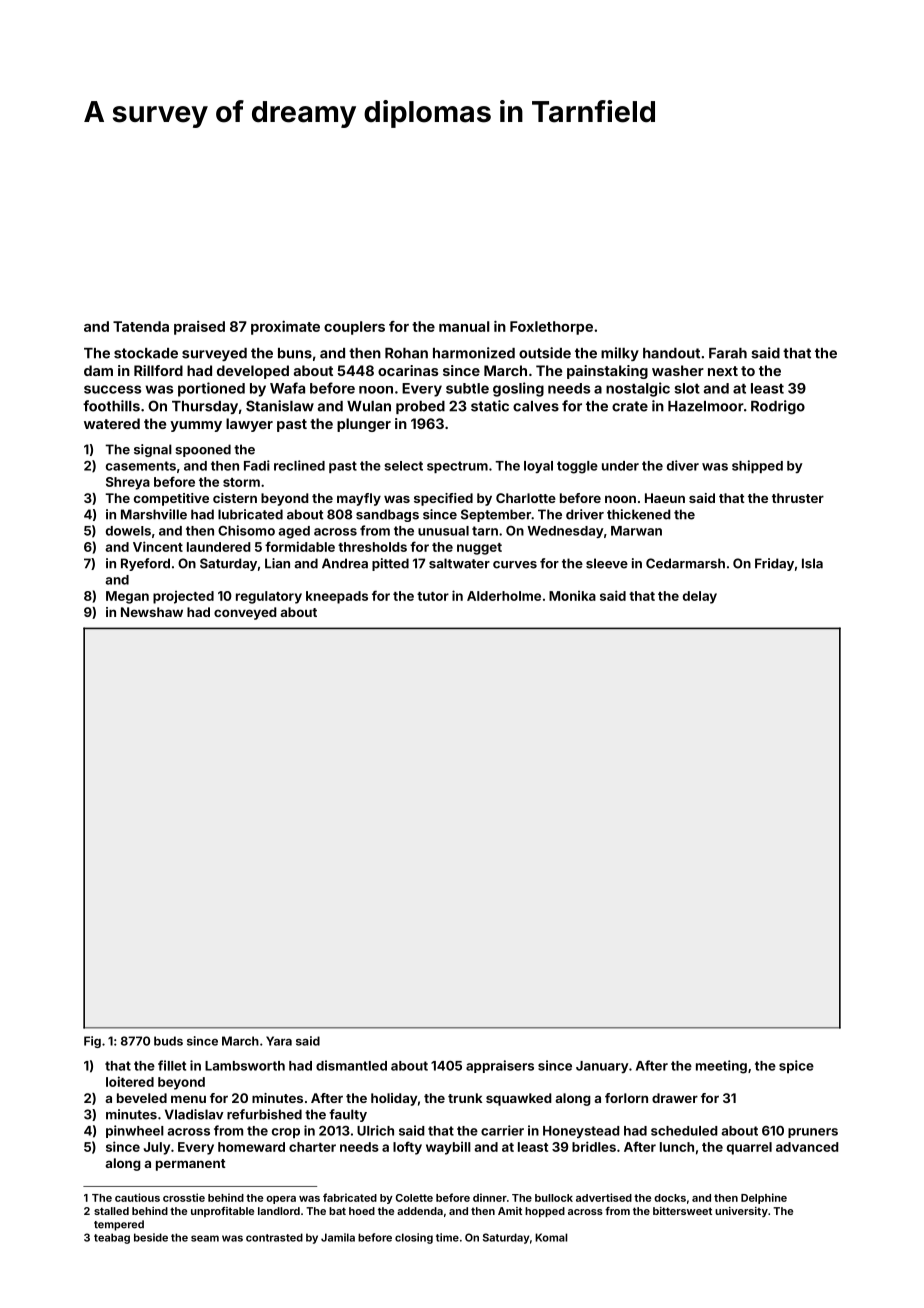 Image resolution: width=924 pixels, height=1308 pixels. I want to click on menu, so click(188, 1099).
